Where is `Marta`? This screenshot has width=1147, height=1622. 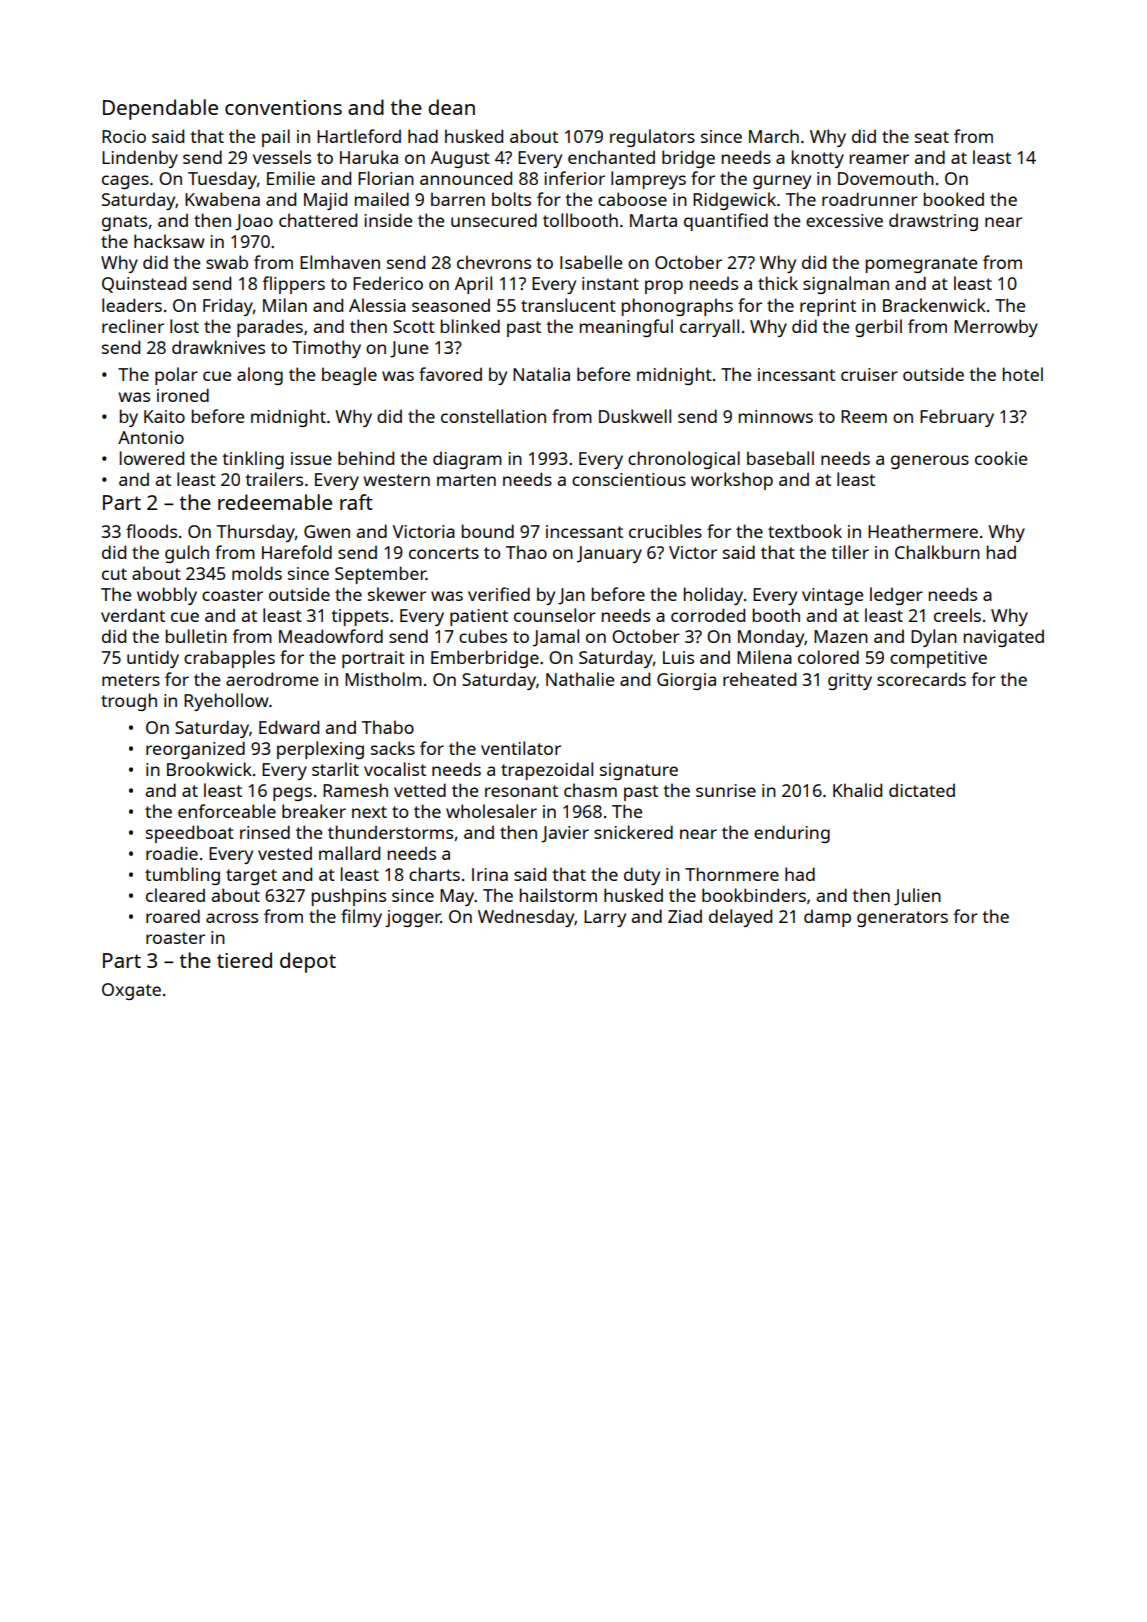
Marta is located at coordinates (653, 220).
